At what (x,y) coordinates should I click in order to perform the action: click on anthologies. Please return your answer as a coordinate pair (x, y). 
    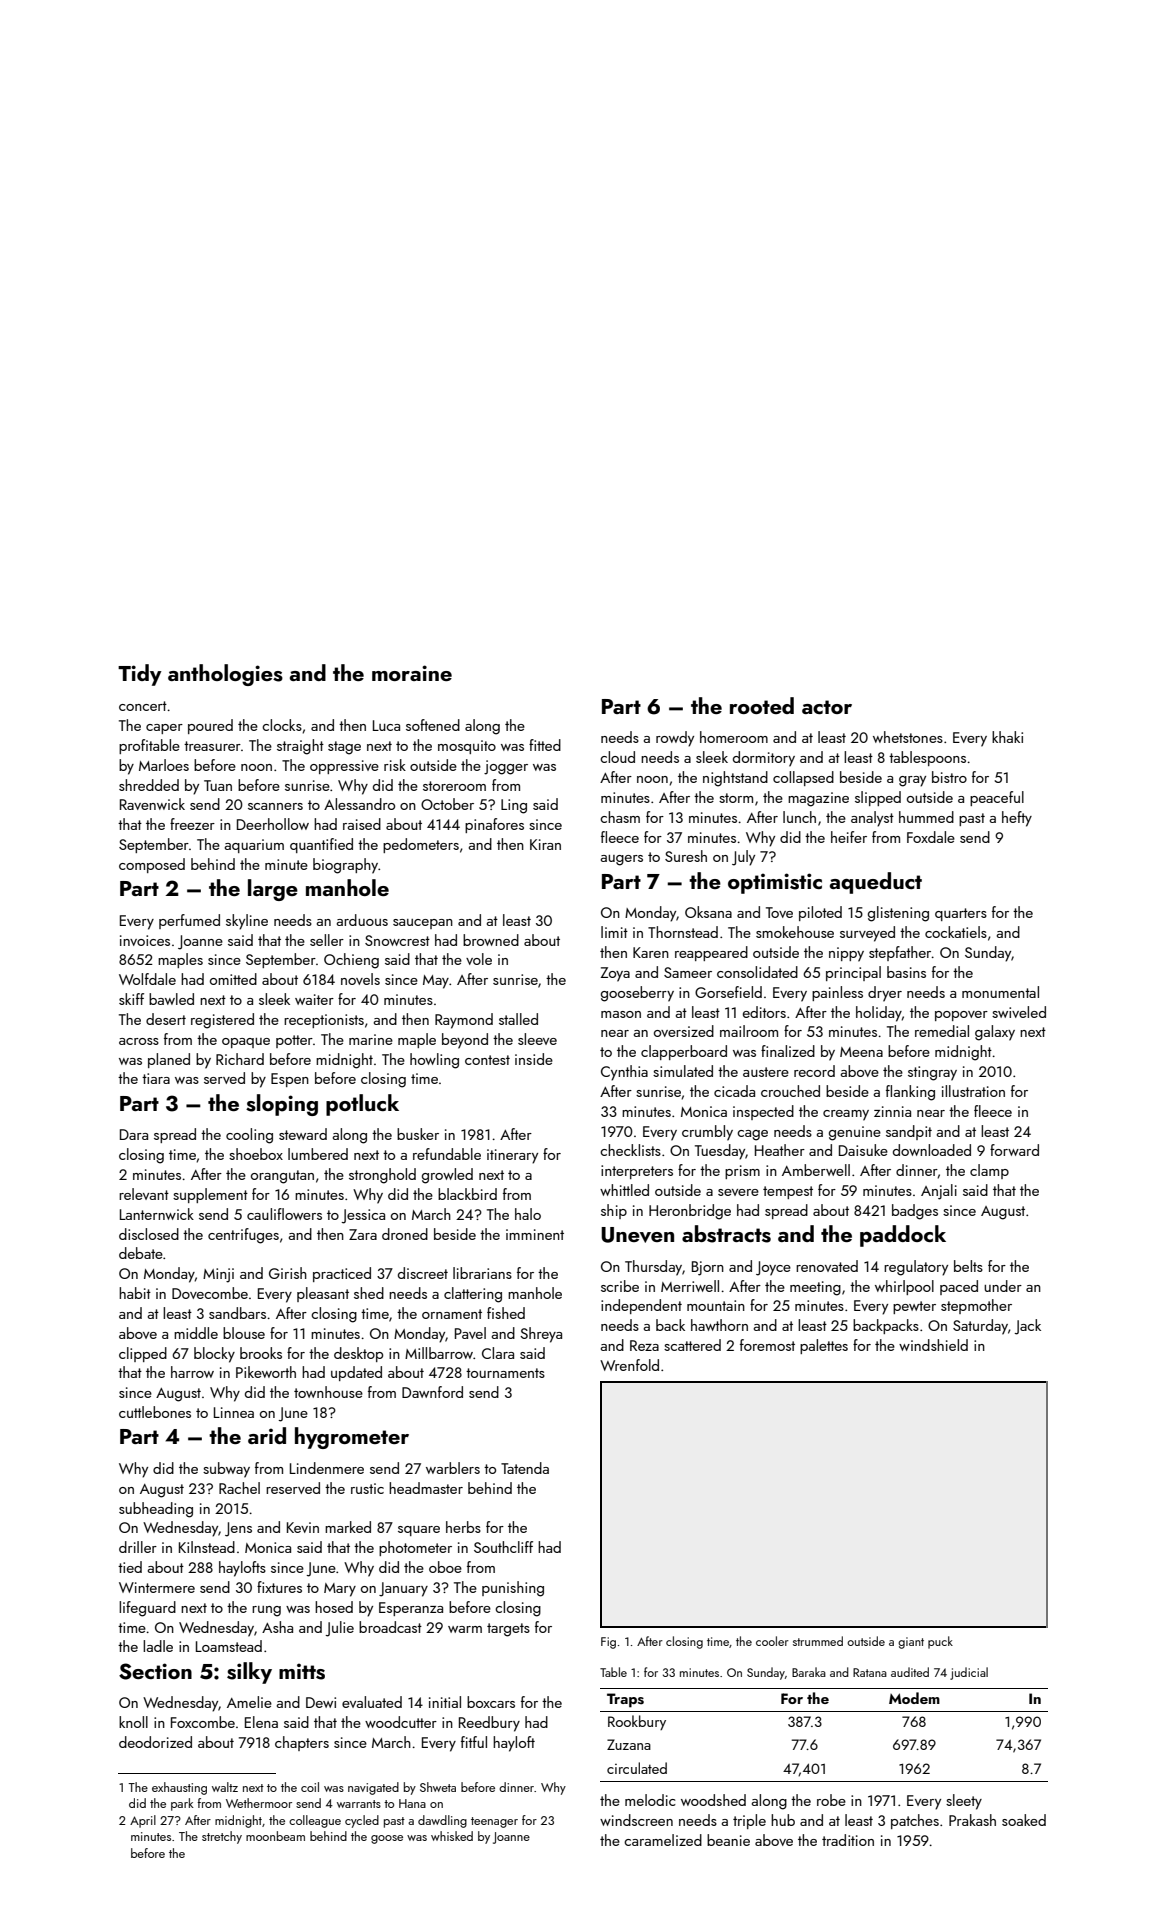
    Looking at the image, I should click on (225, 675).
